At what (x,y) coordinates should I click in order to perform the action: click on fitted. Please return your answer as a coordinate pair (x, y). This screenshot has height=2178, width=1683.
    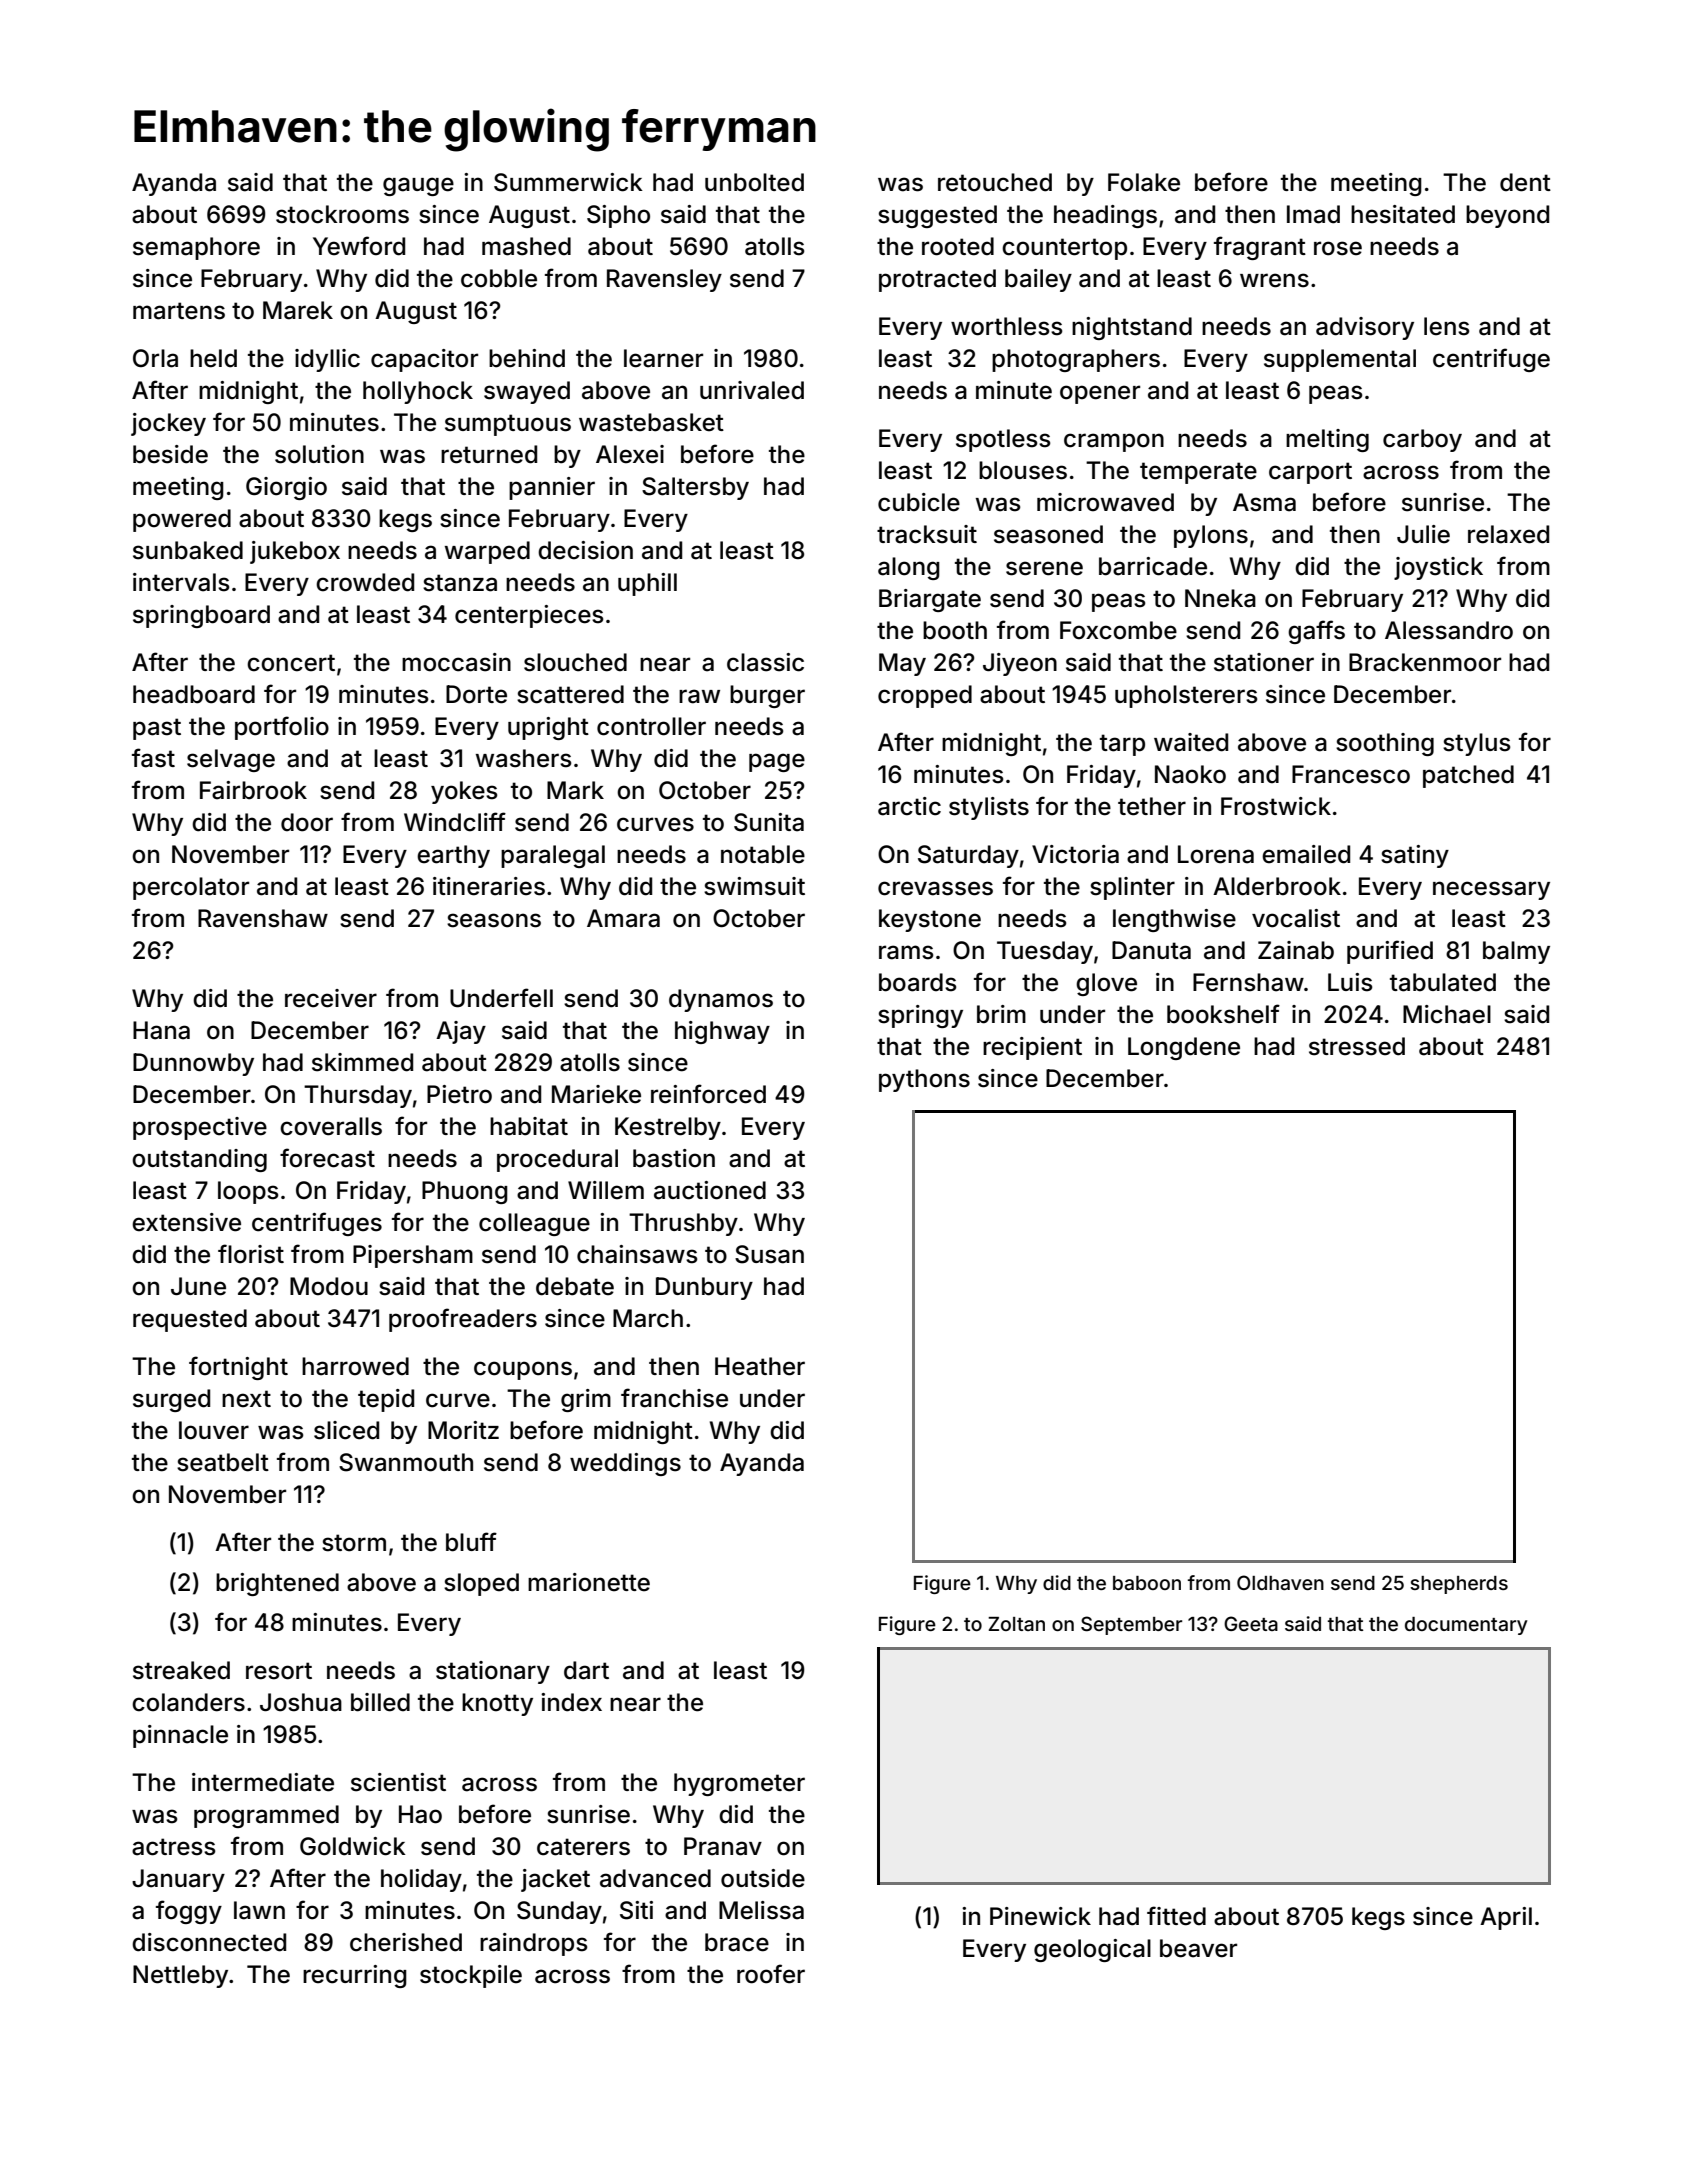
    Looking at the image, I should click on (1176, 1916).
